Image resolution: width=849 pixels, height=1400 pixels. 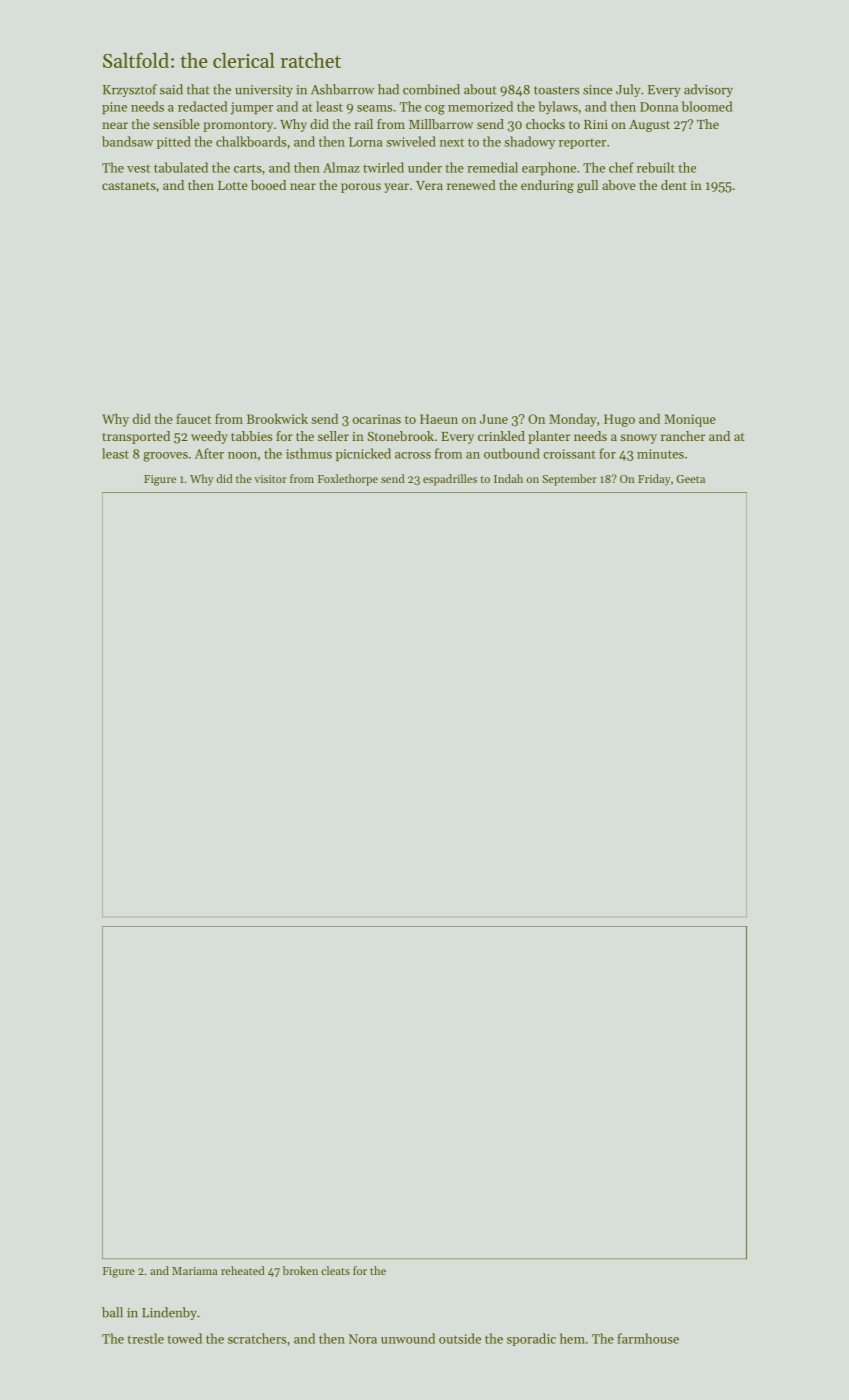 I want to click on Geeta, so click(x=691, y=479).
